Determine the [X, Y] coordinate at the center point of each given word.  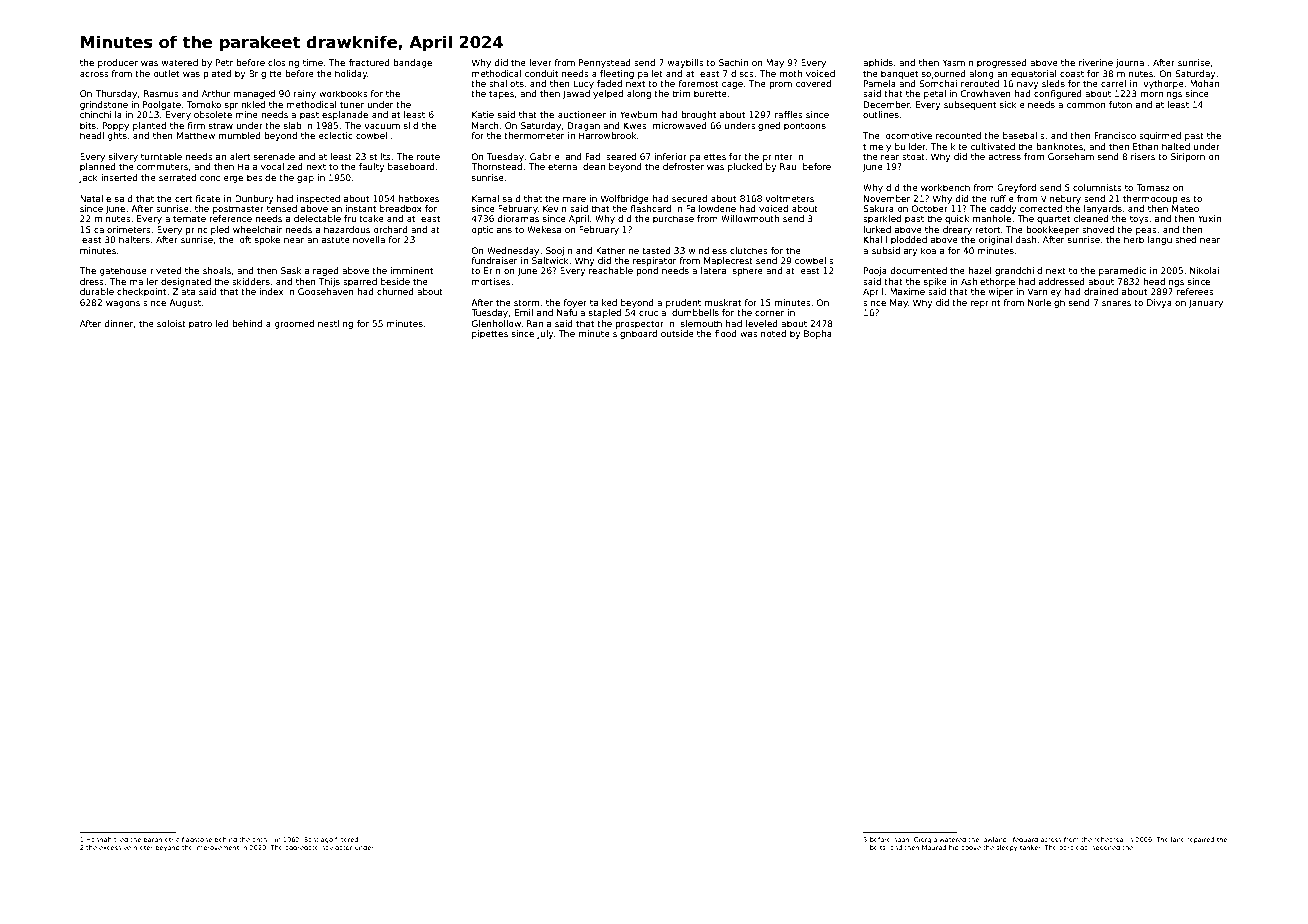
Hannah [99, 839]
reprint [986, 303]
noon [901, 840]
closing [283, 63]
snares [1116, 303]
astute [336, 239]
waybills [685, 63]
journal [1131, 63]
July [545, 334]
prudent [683, 303]
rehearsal [1109, 839]
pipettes [490, 334]
